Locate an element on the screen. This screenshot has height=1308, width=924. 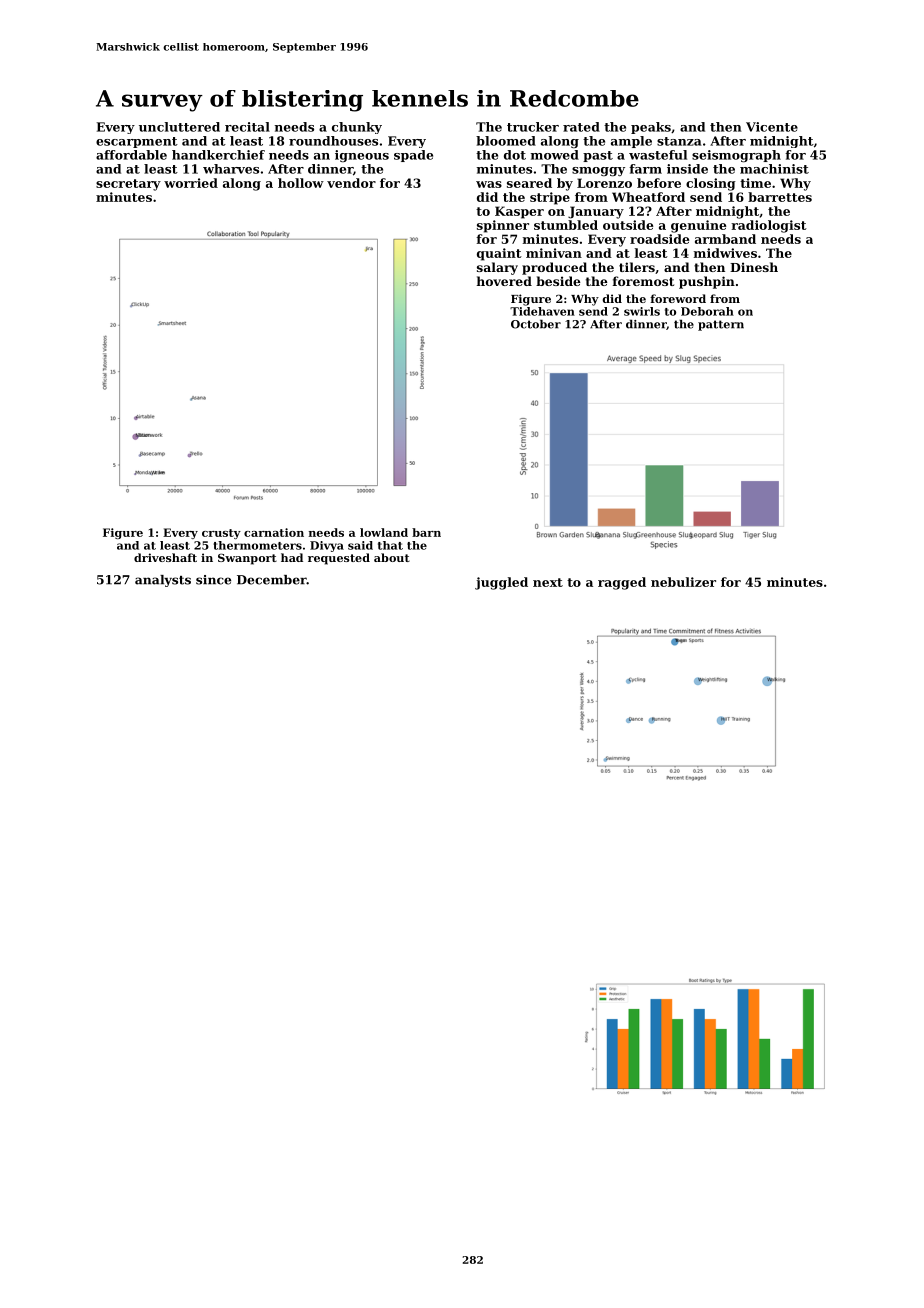
since is located at coordinates (213, 580).
